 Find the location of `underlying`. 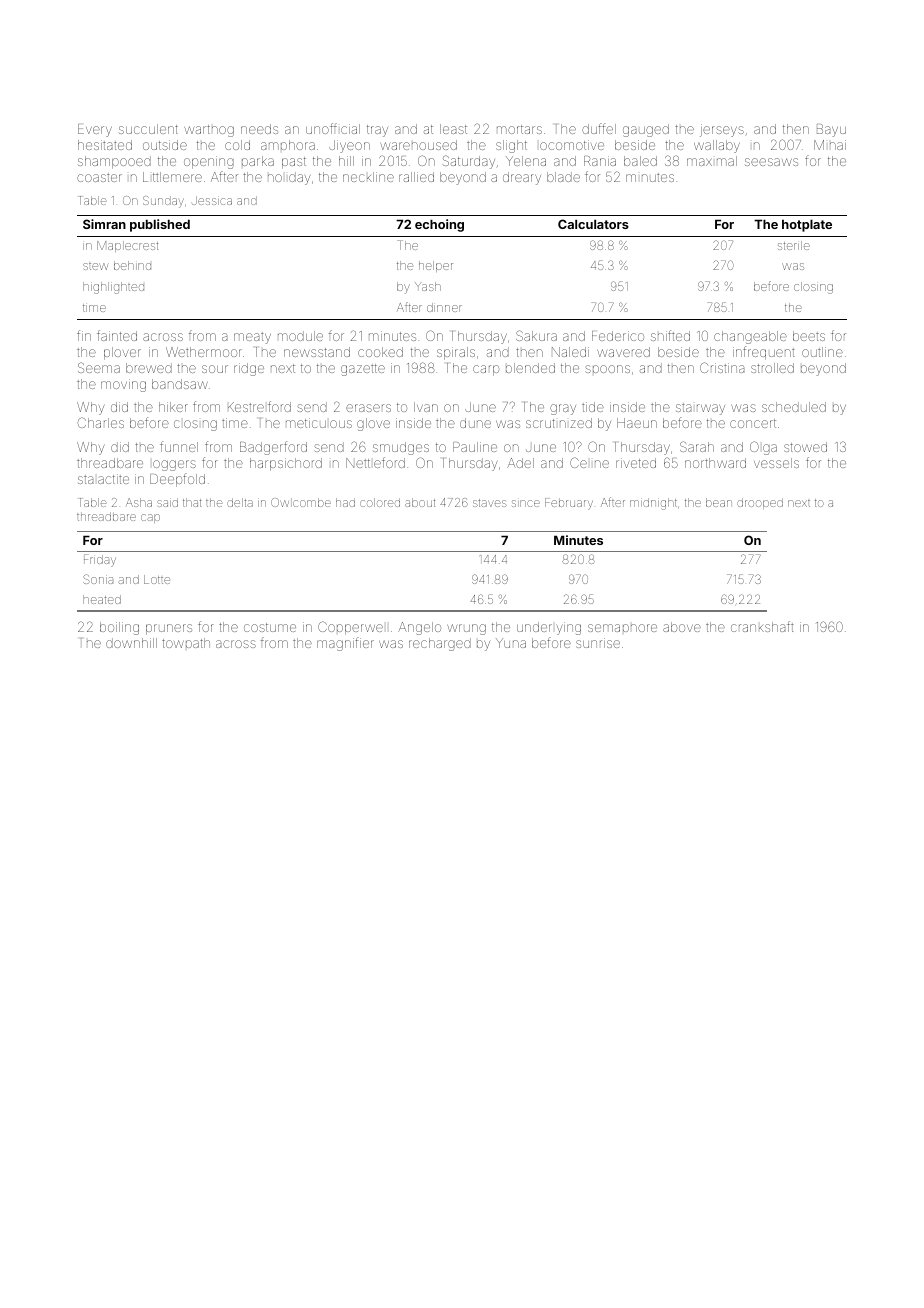

underlying is located at coordinates (549, 628).
